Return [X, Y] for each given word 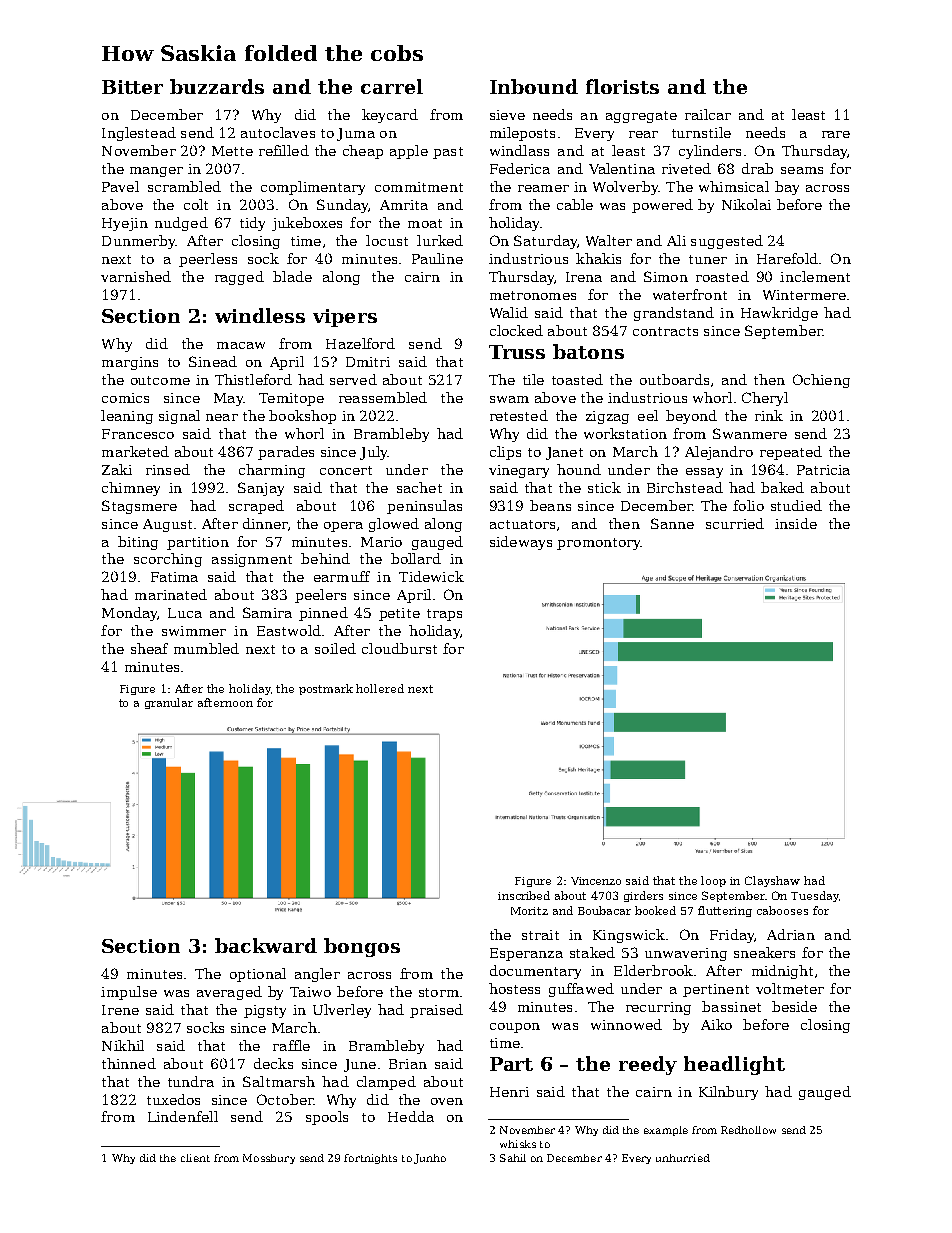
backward [266, 945]
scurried [735, 523]
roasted [722, 276]
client [195, 1158]
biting [138, 543]
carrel [392, 86]
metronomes [533, 295]
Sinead [213, 361]
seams [802, 170]
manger [156, 172]
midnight [782, 972]
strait [540, 935]
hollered [380, 688]
